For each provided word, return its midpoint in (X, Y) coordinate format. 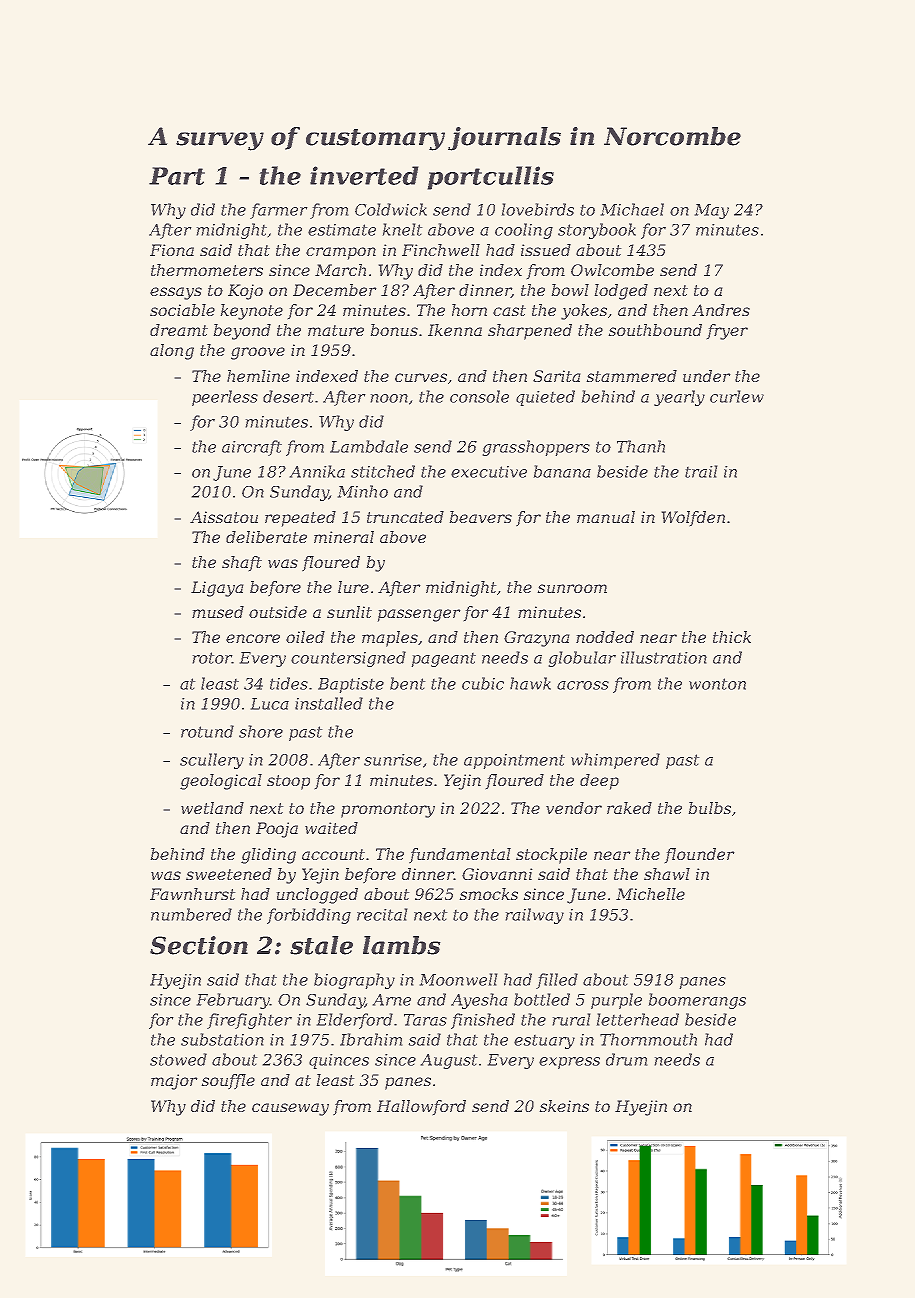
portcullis (490, 178)
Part (177, 176)
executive (489, 472)
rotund (207, 731)
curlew (737, 396)
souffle (228, 1082)
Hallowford (421, 1108)
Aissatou (224, 517)
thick (732, 637)
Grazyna (537, 639)
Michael (632, 209)
